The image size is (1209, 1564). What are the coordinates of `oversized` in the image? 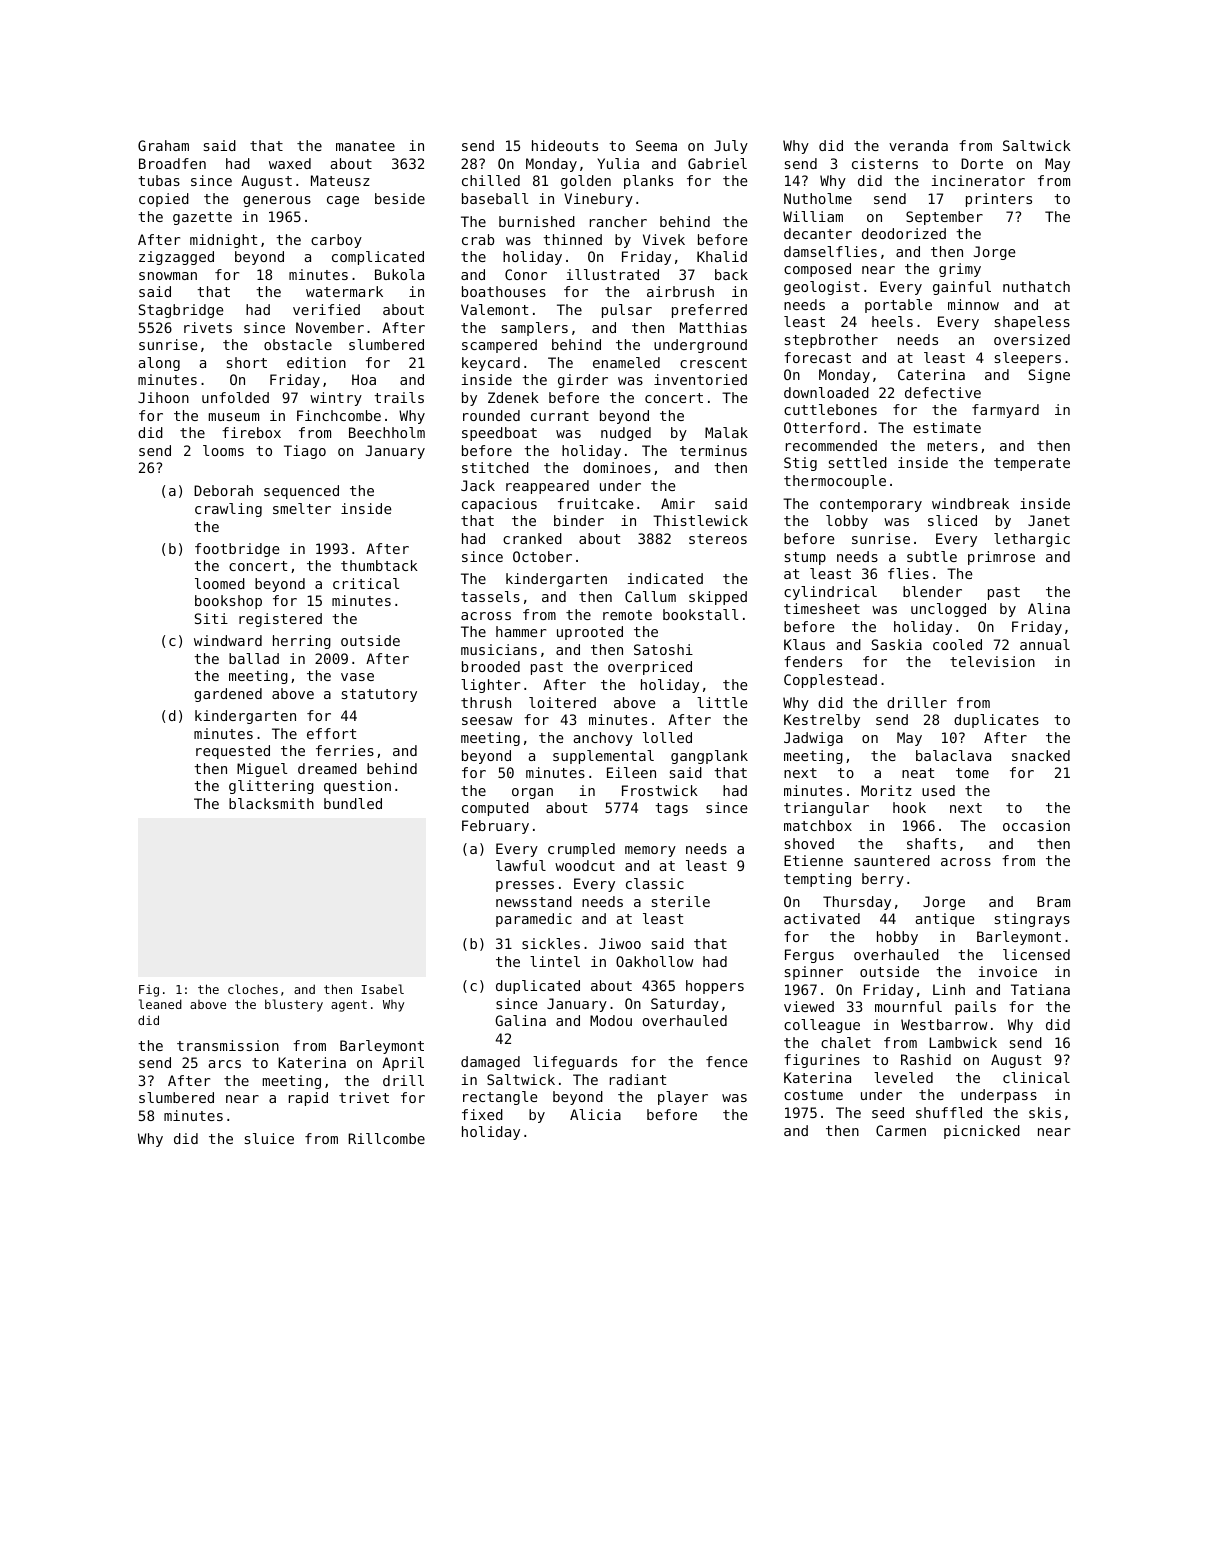 It's located at (1032, 339).
